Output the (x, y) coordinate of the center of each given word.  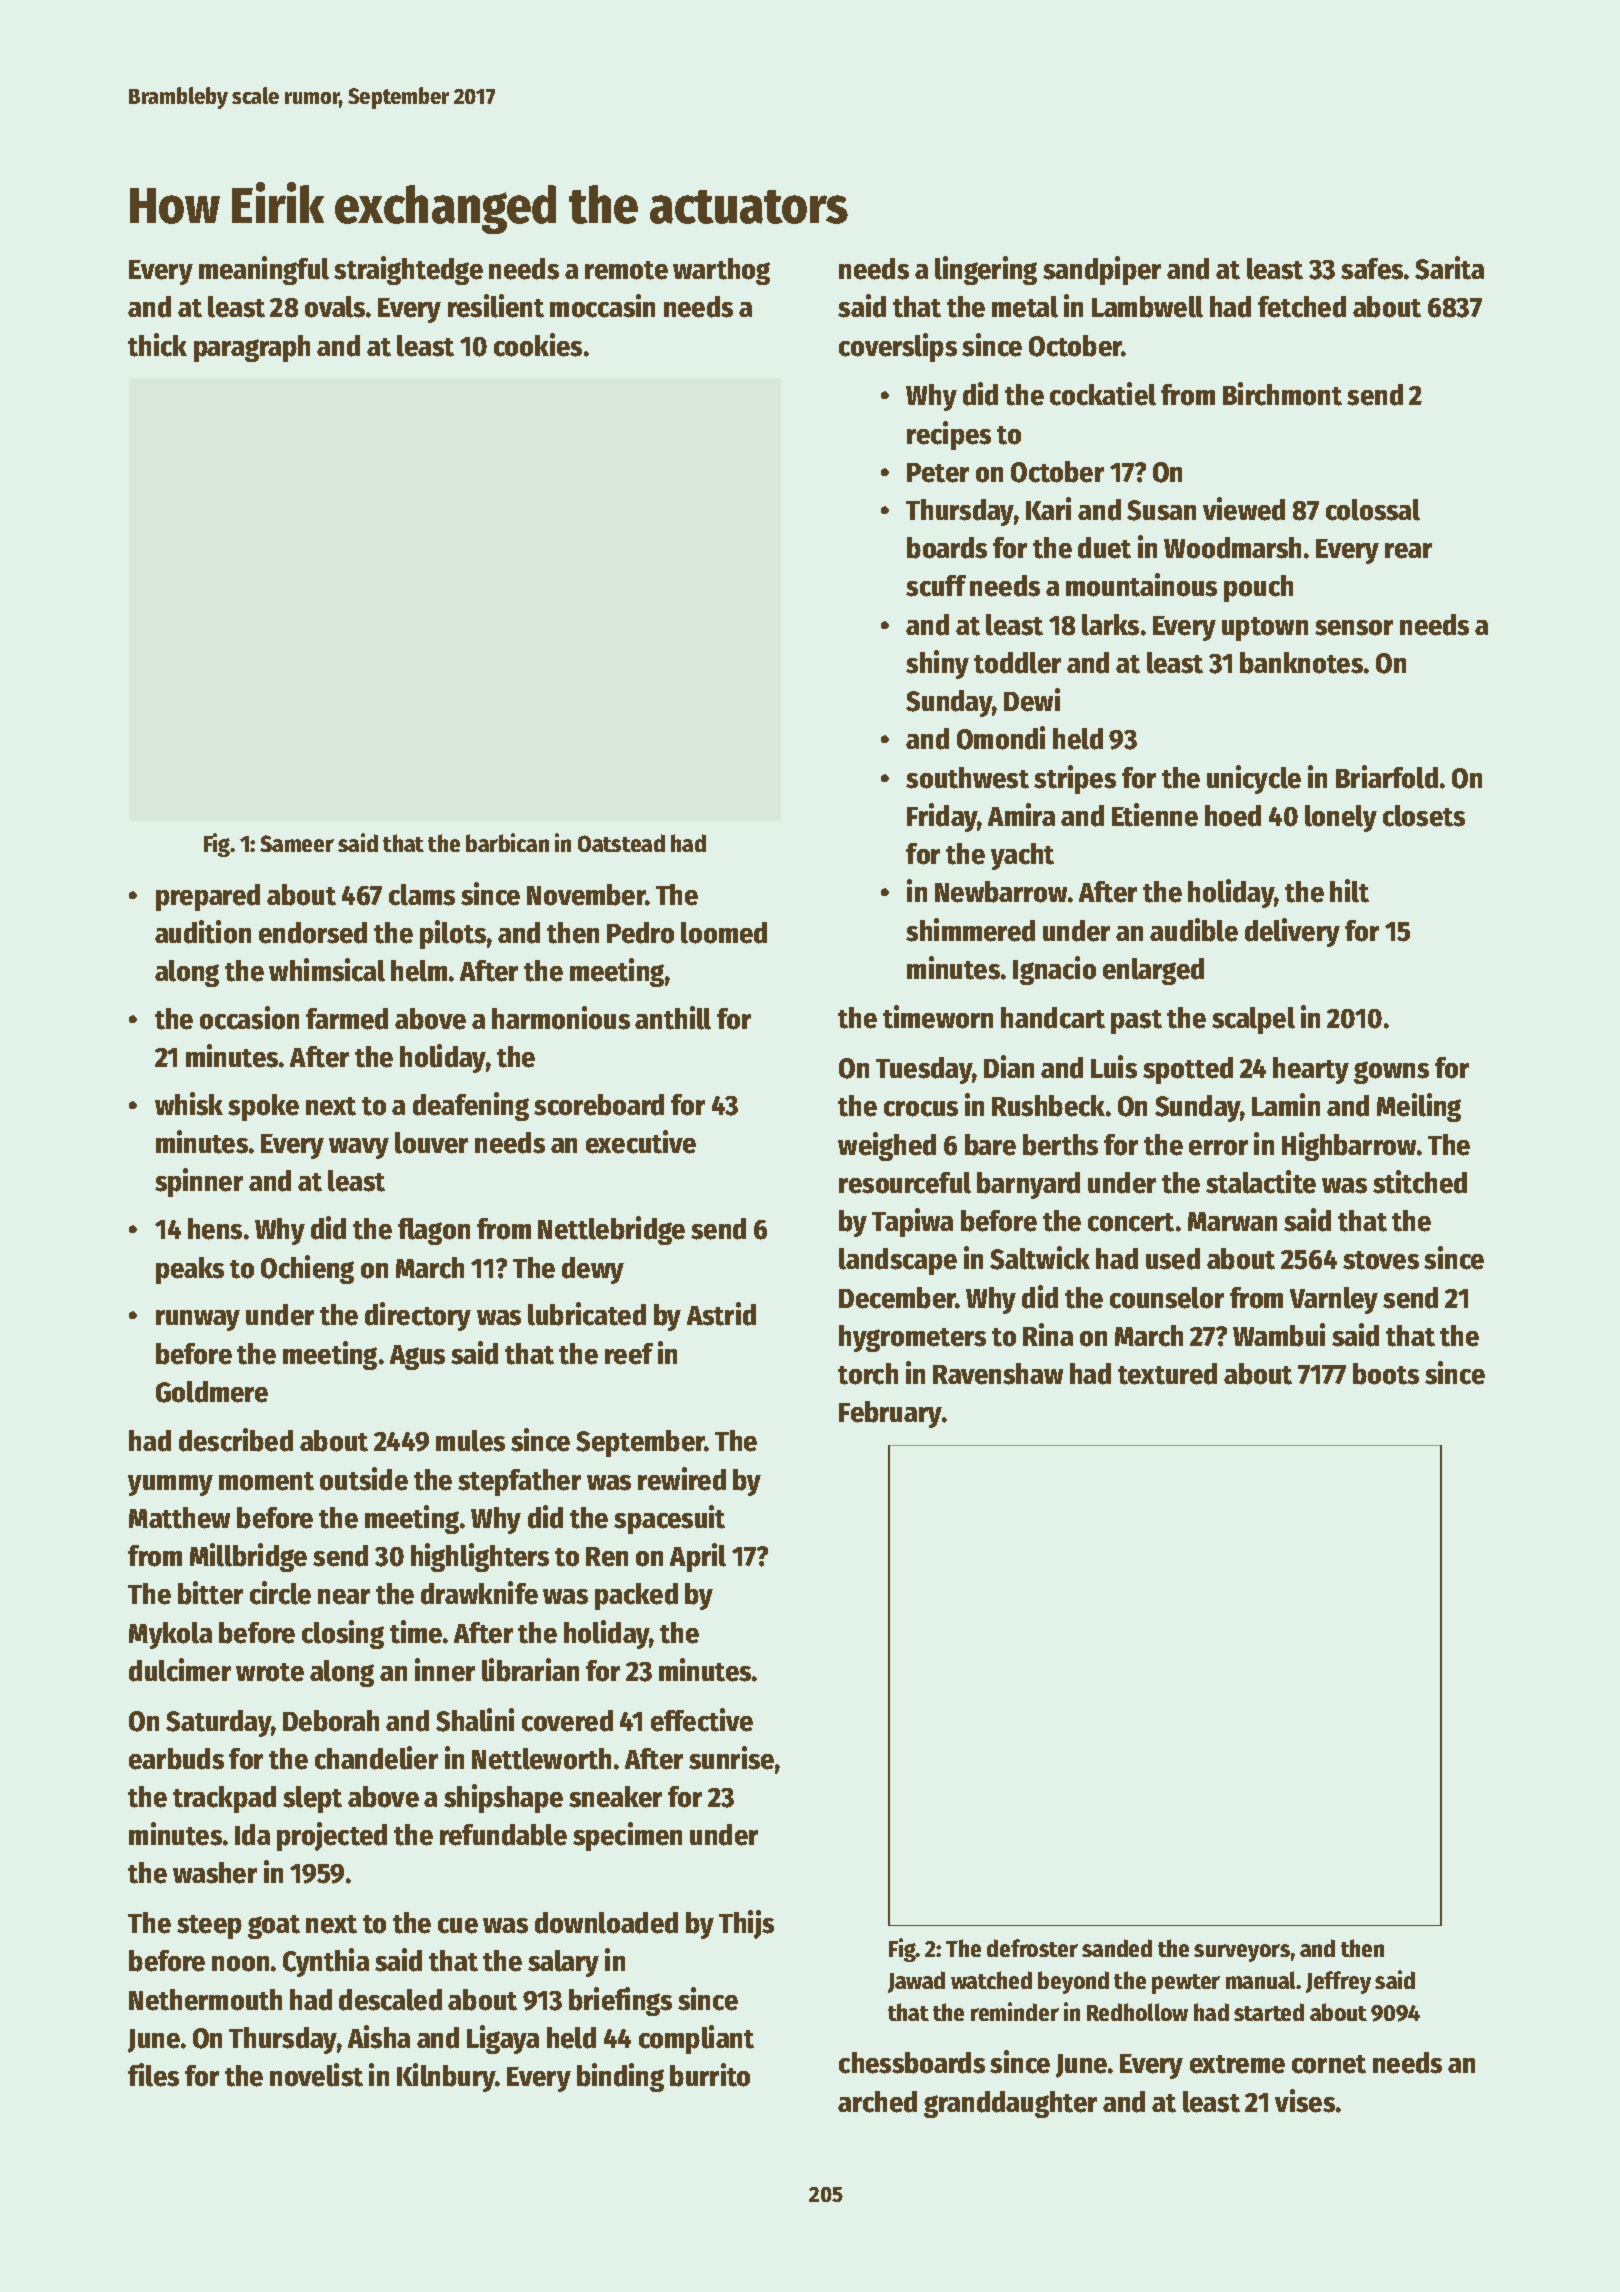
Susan (1161, 510)
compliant (696, 2039)
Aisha (379, 2037)
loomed (724, 933)
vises (1305, 2101)
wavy (359, 1148)
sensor (1354, 628)
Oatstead (621, 843)
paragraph (252, 348)
